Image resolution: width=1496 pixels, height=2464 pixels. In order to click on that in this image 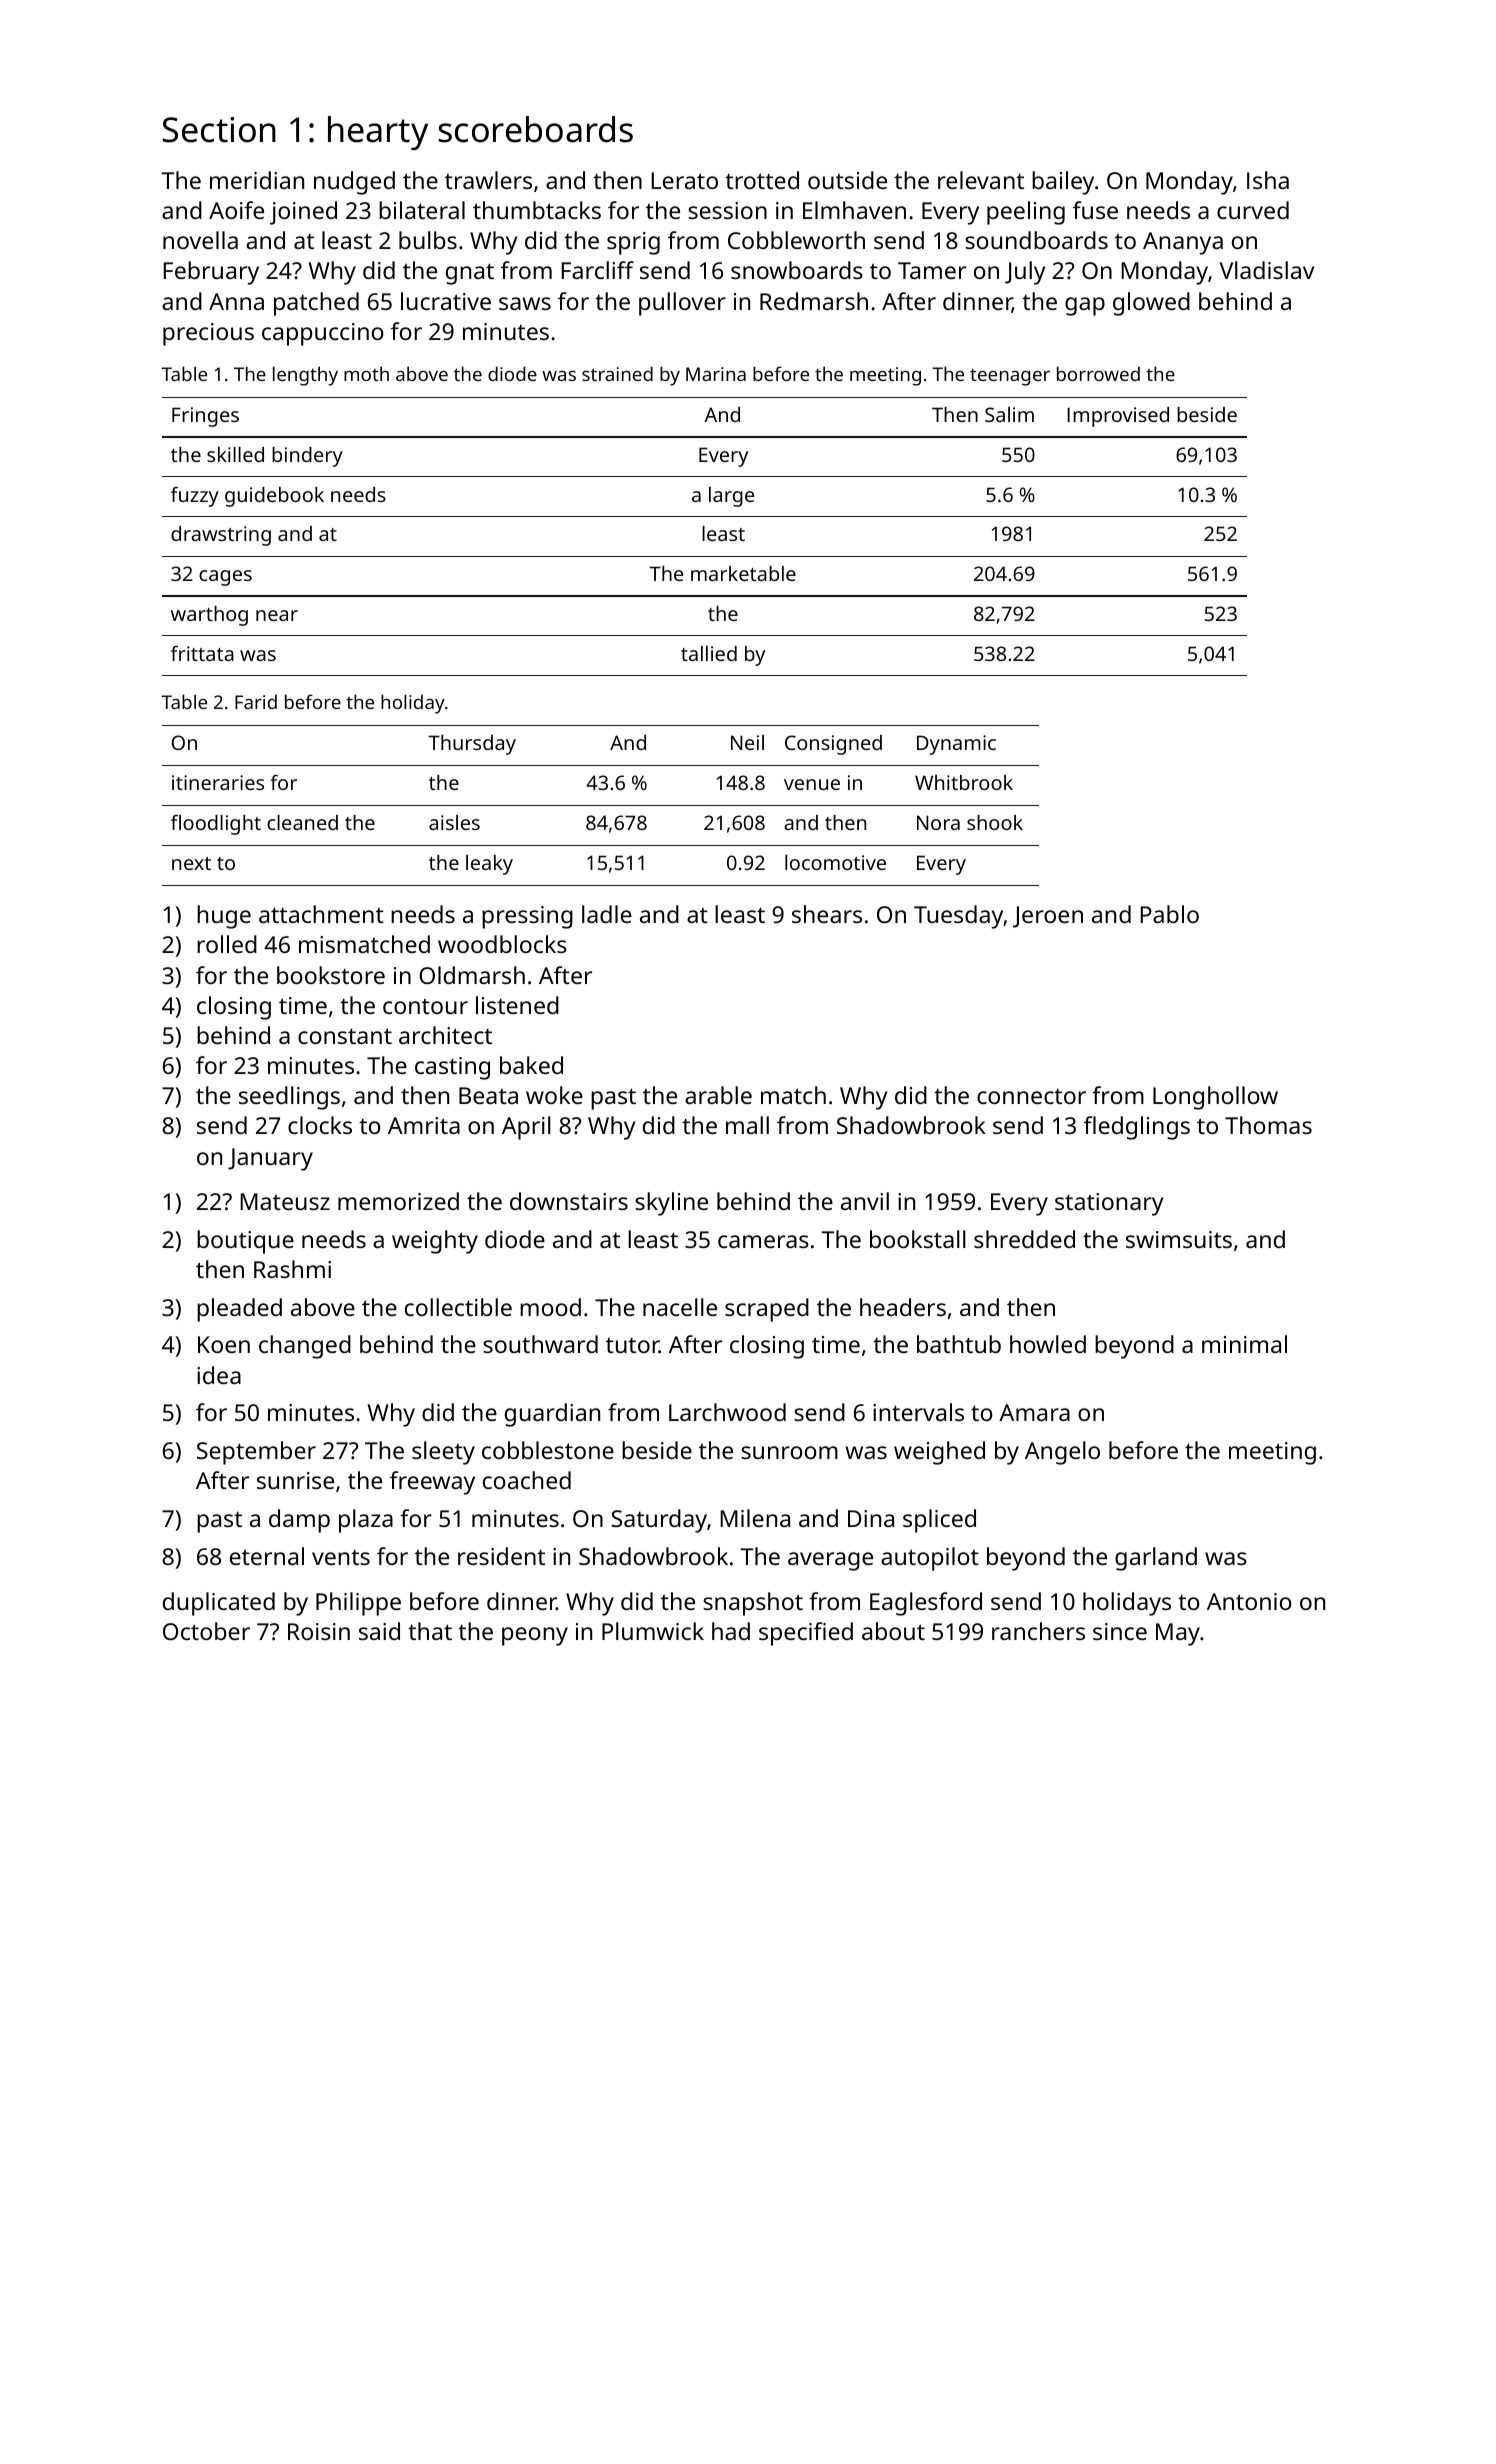, I will do `click(430, 1631)`.
